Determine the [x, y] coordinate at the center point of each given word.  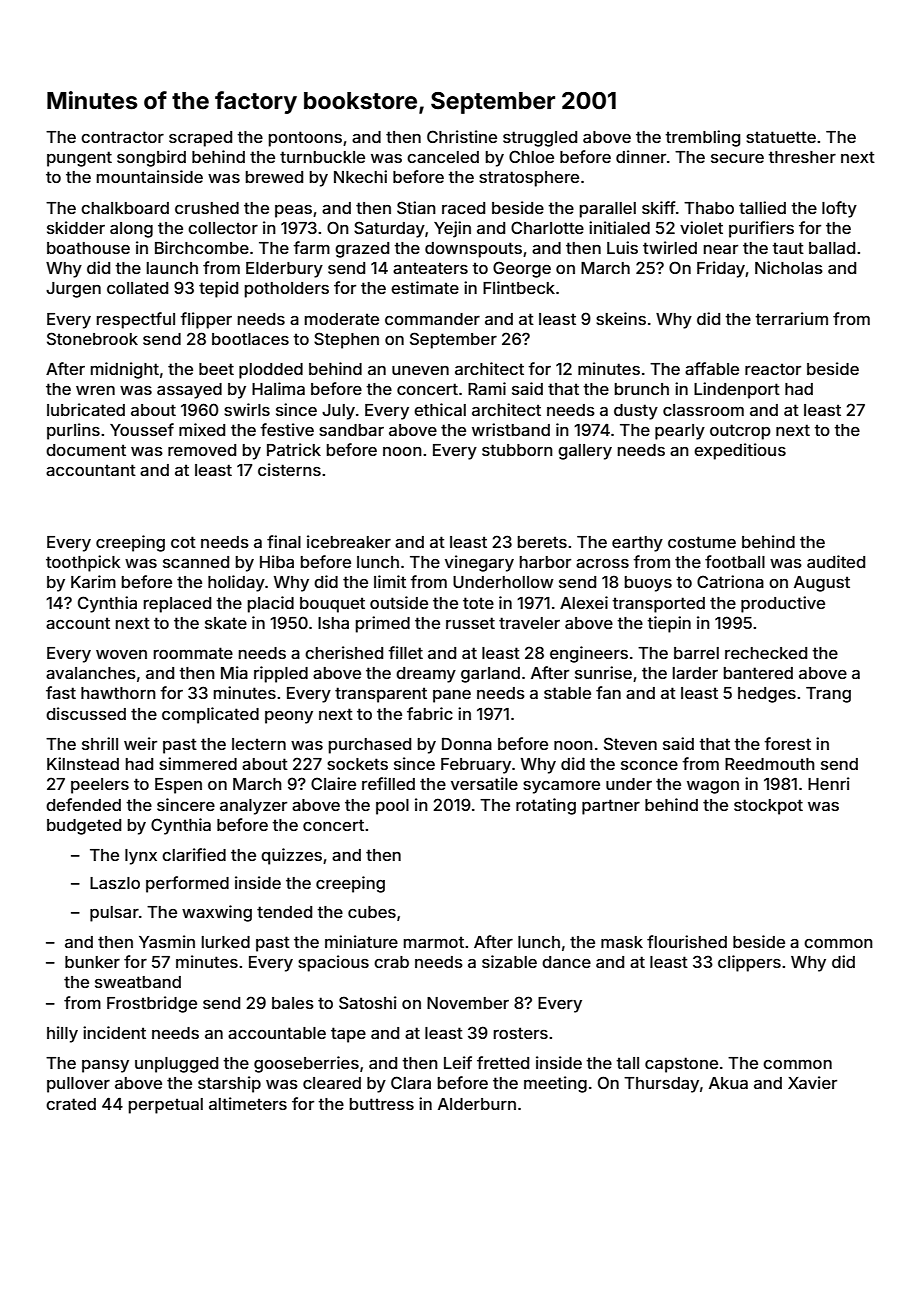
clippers [749, 963]
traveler [529, 623]
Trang [828, 695]
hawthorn [118, 693]
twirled [670, 247]
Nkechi [360, 176]
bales [293, 1003]
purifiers [761, 229]
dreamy [426, 675]
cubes [372, 912]
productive [783, 604]
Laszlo [115, 883]
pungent [79, 159]
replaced [177, 605]
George [522, 269]
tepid [218, 289]
